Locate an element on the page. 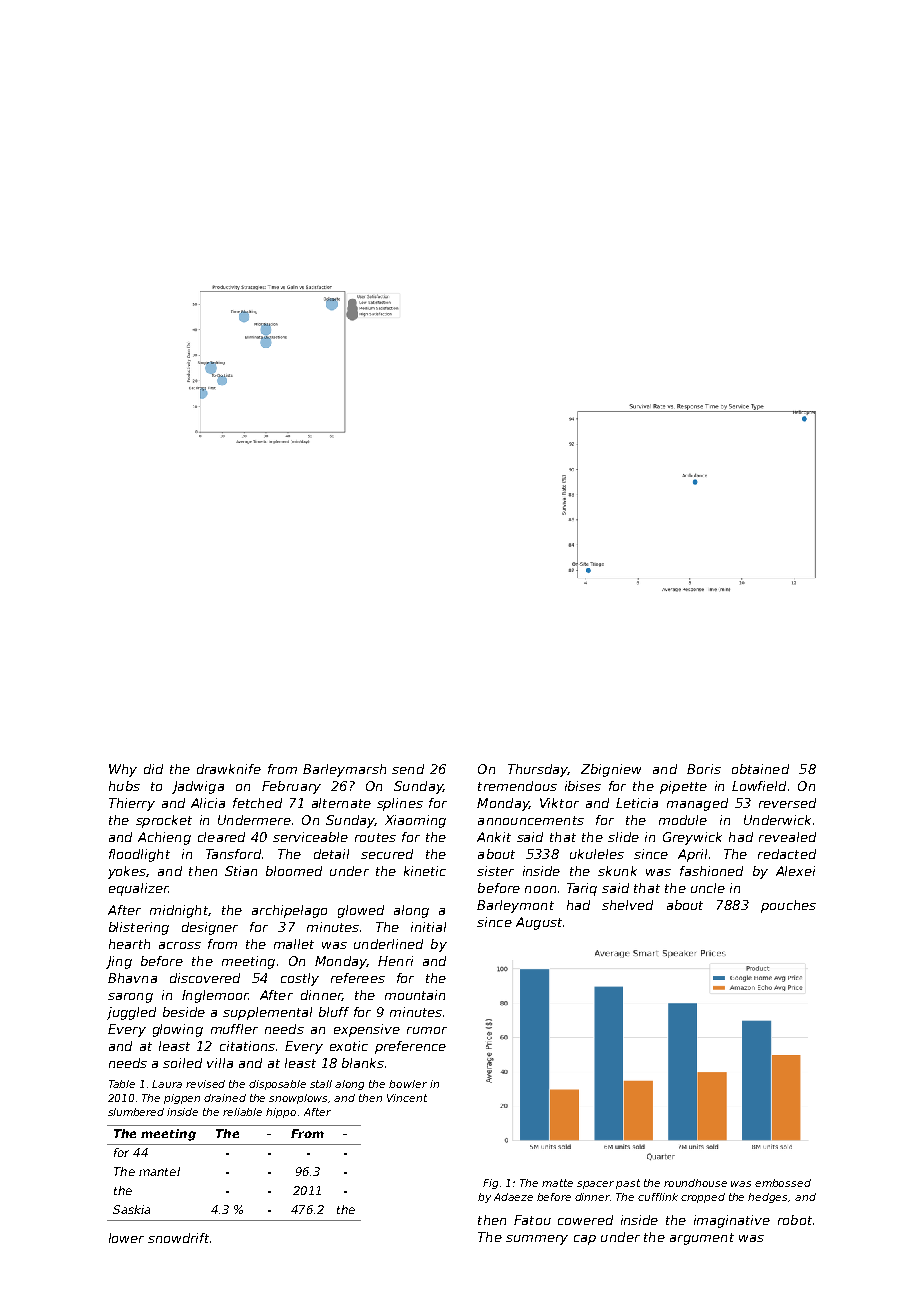 The height and width of the page is (1308, 924). mallet is located at coordinates (294, 944).
